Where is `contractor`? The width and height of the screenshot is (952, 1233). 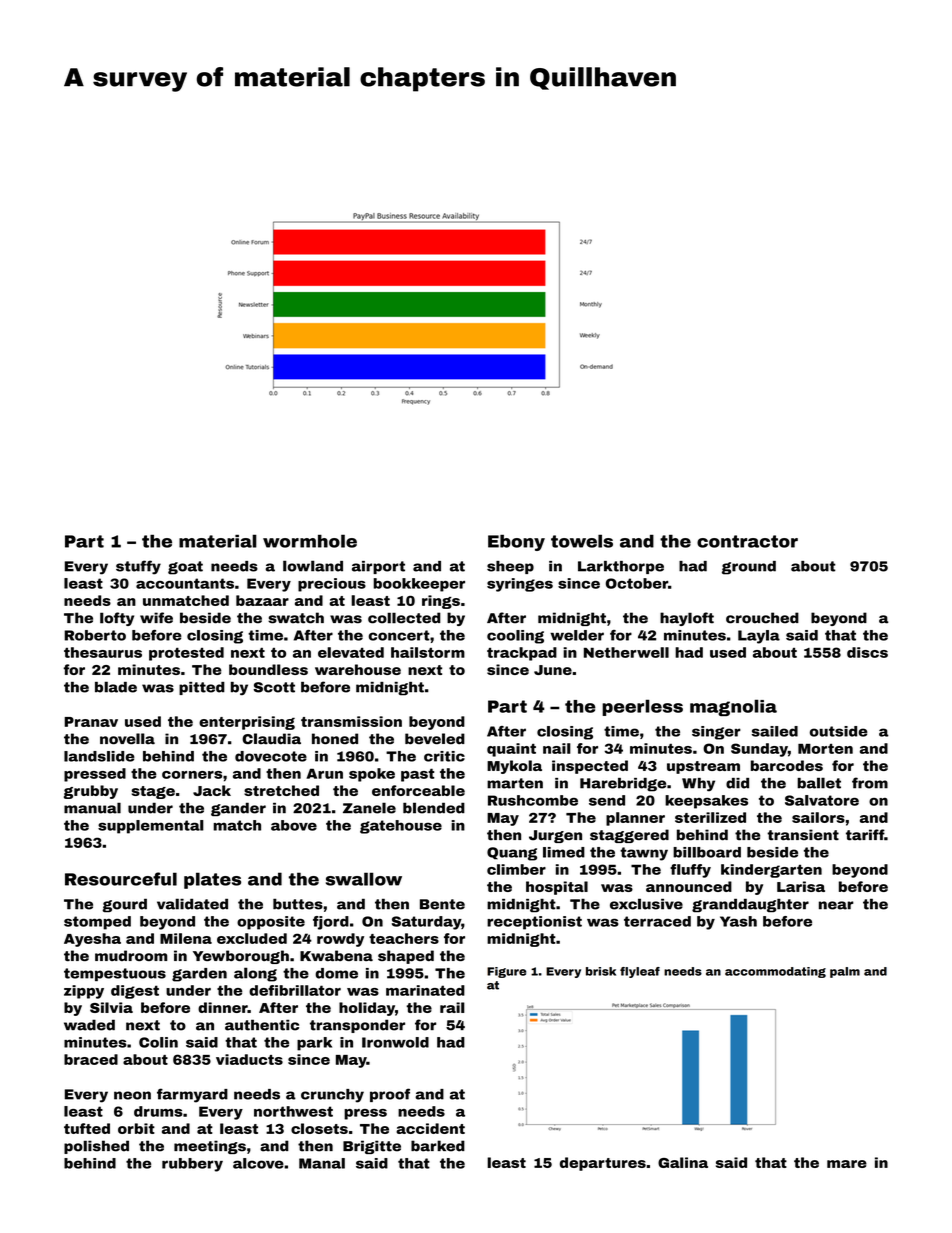
contractor is located at coordinates (747, 541).
